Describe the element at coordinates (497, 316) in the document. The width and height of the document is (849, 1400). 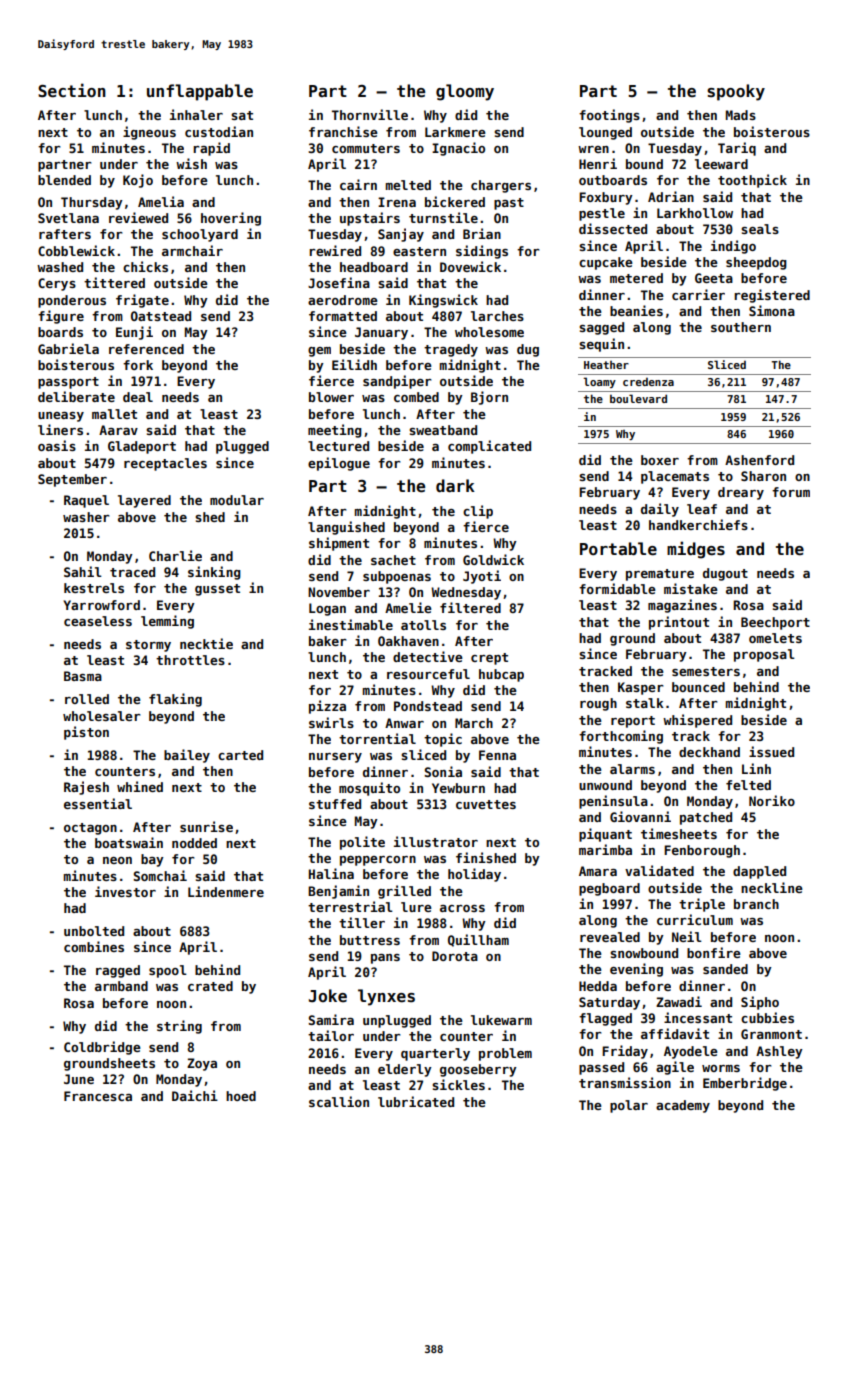
I see `larches` at that location.
